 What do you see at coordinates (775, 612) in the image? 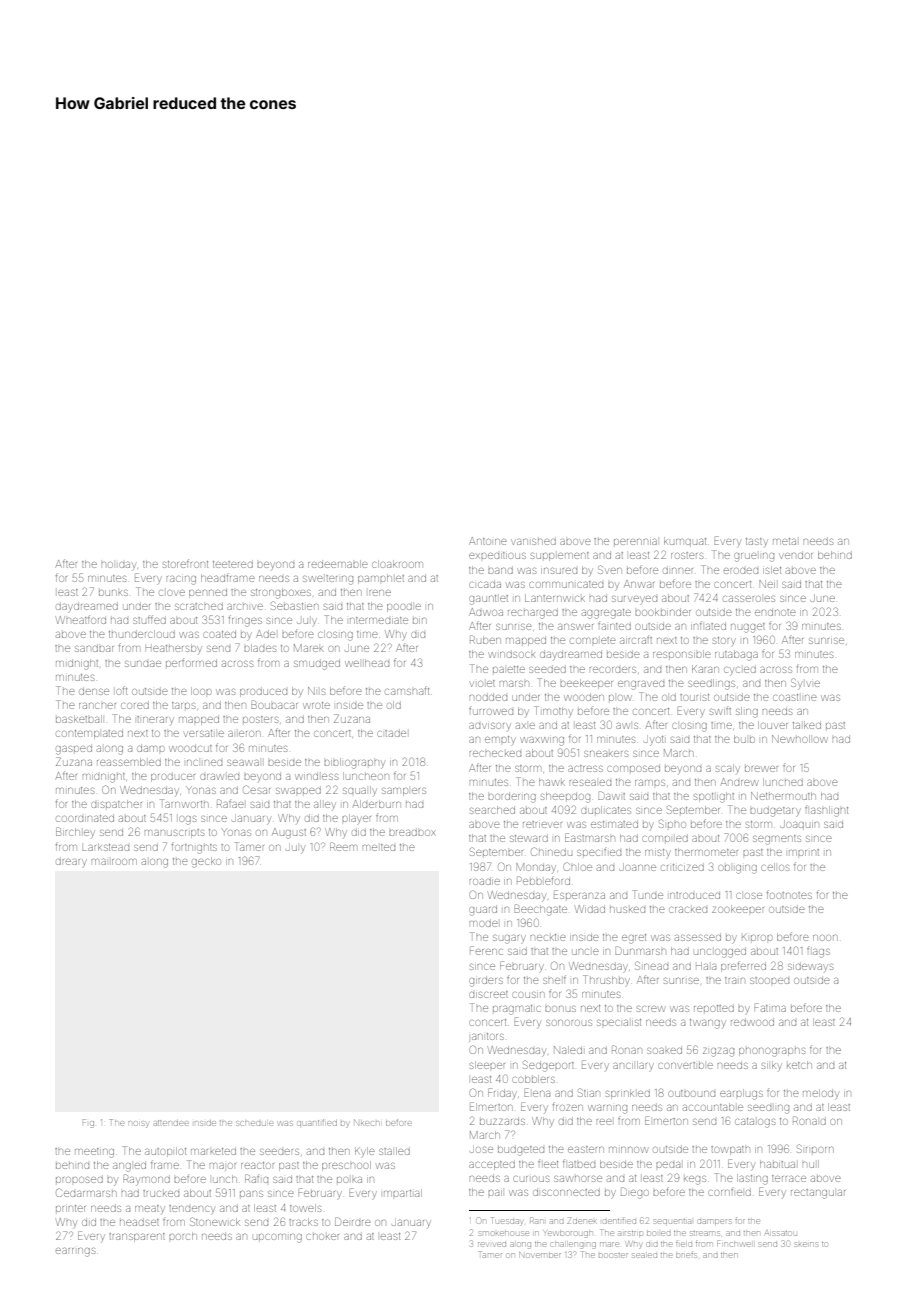
I see `endnote` at bounding box center [775, 612].
